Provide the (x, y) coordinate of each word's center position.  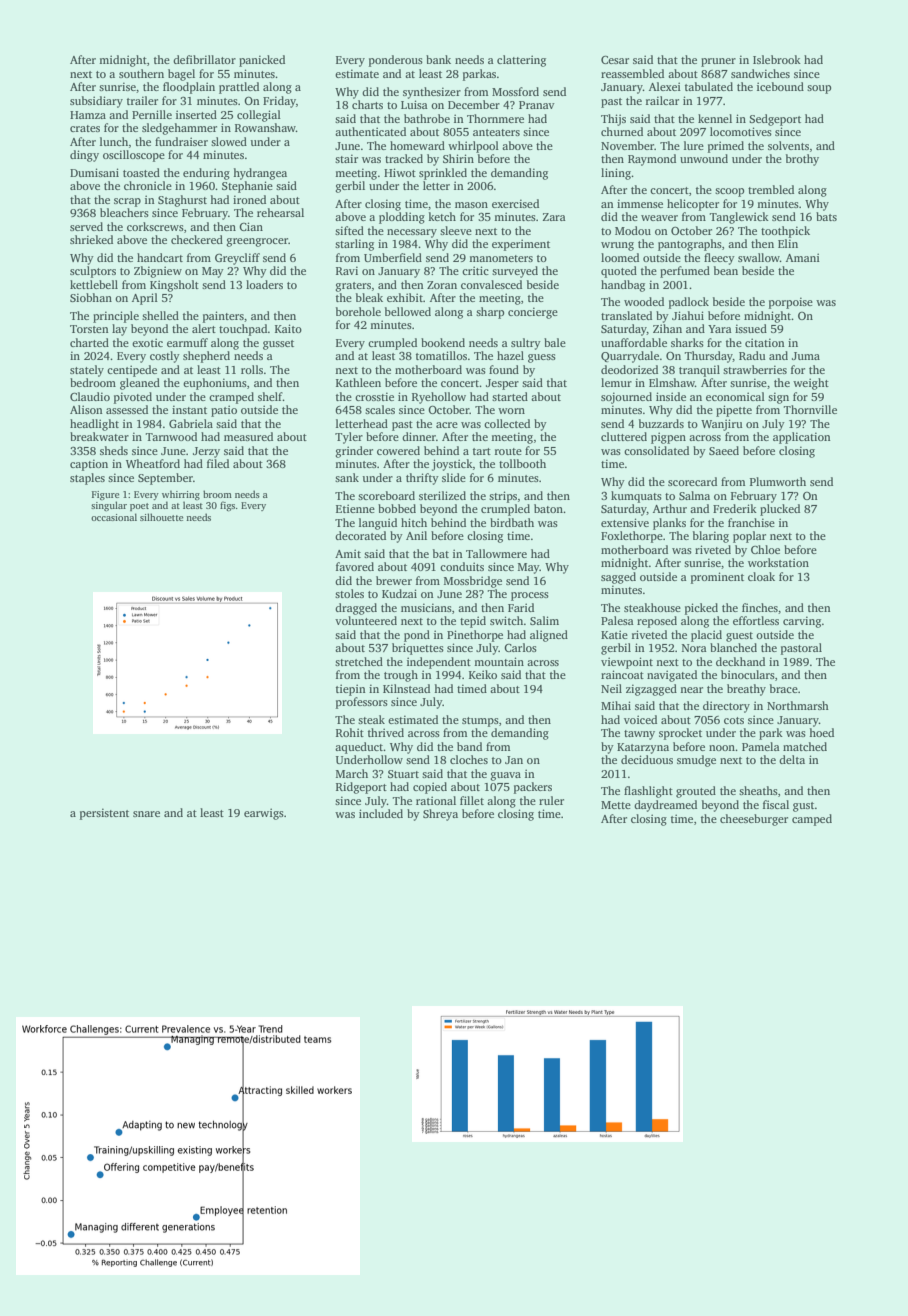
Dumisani (94, 172)
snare (146, 814)
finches (760, 607)
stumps (480, 722)
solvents (788, 145)
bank (438, 59)
